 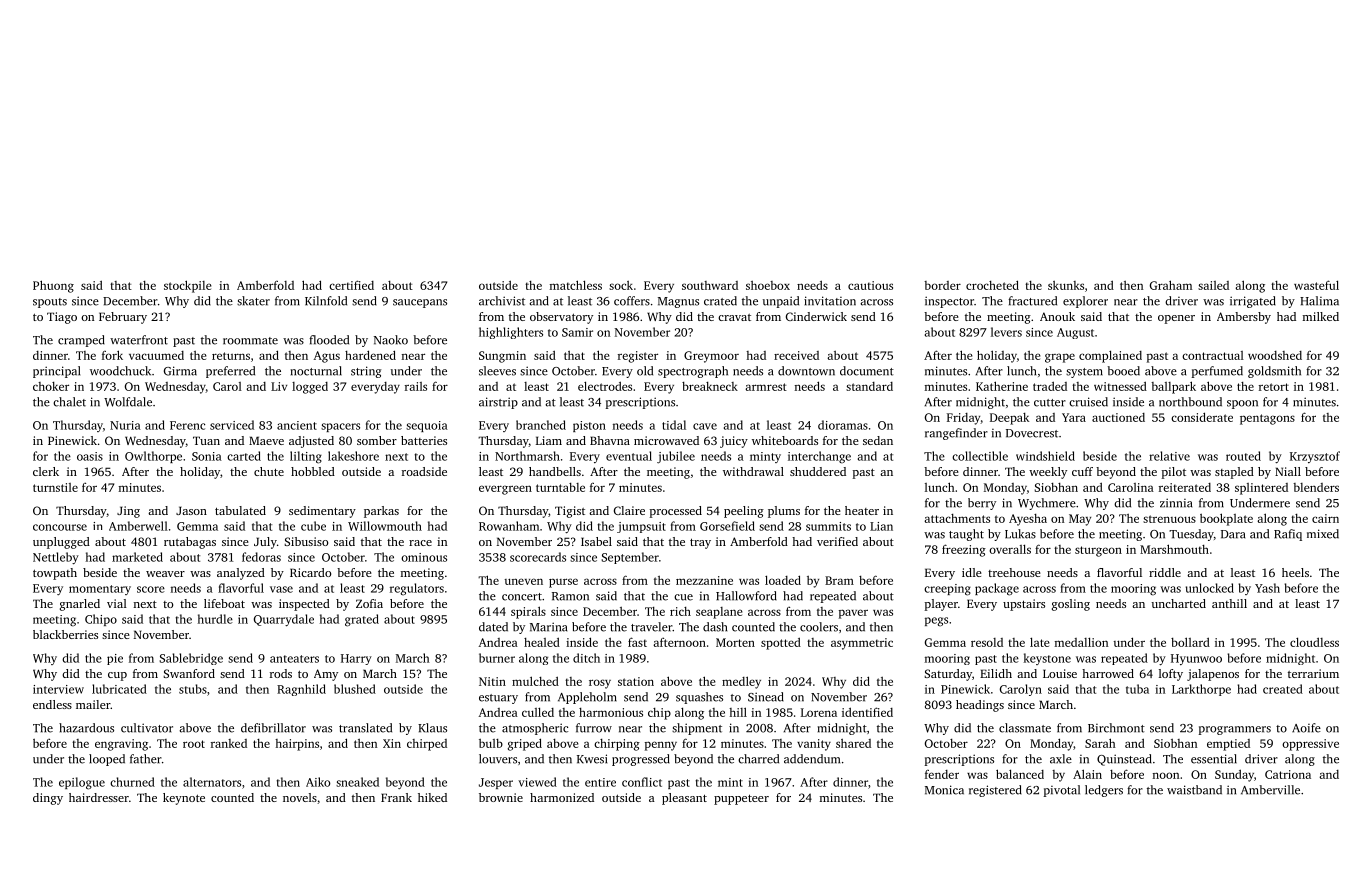 I want to click on cautious, so click(x=870, y=285).
